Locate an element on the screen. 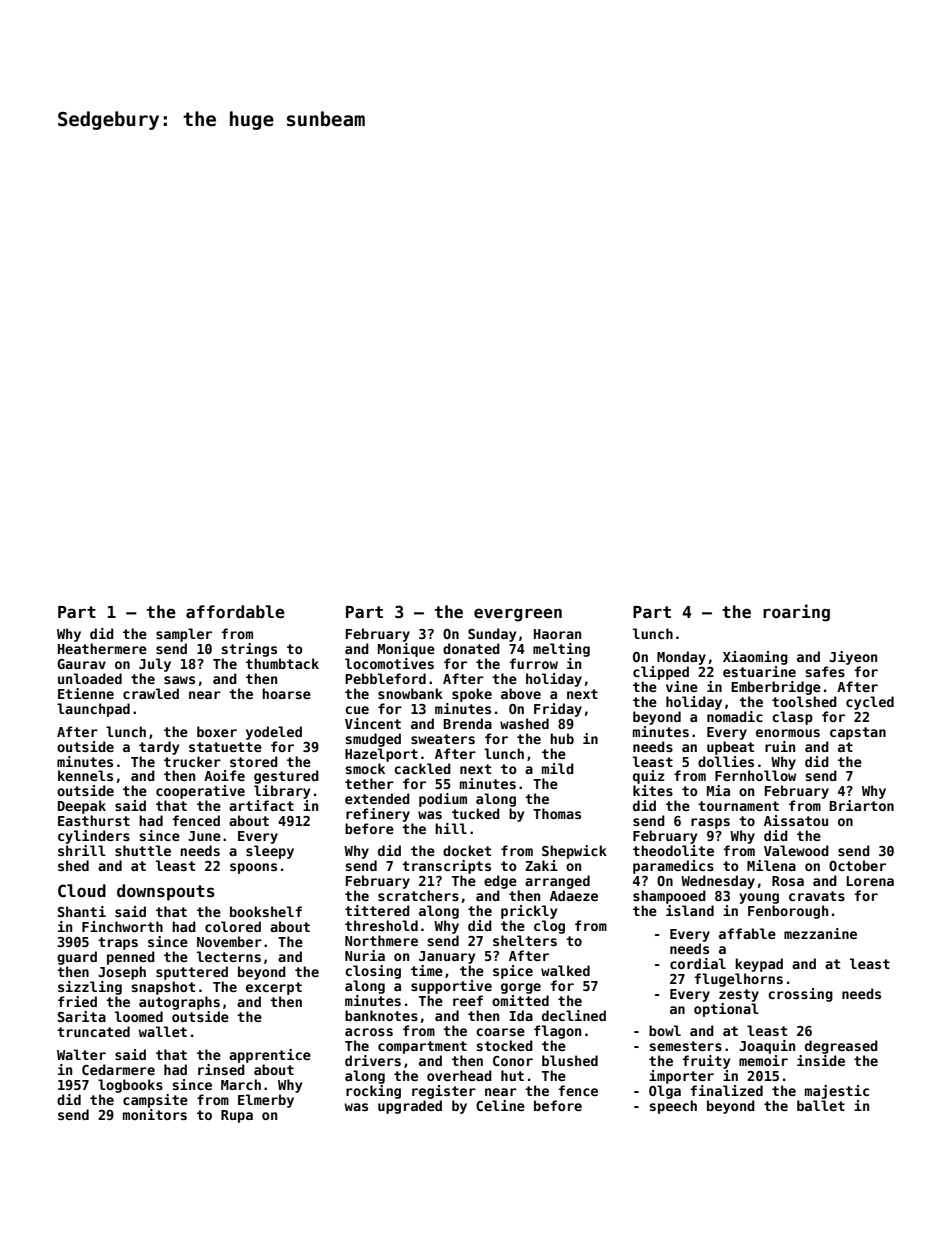  lecterns is located at coordinates (229, 956).
